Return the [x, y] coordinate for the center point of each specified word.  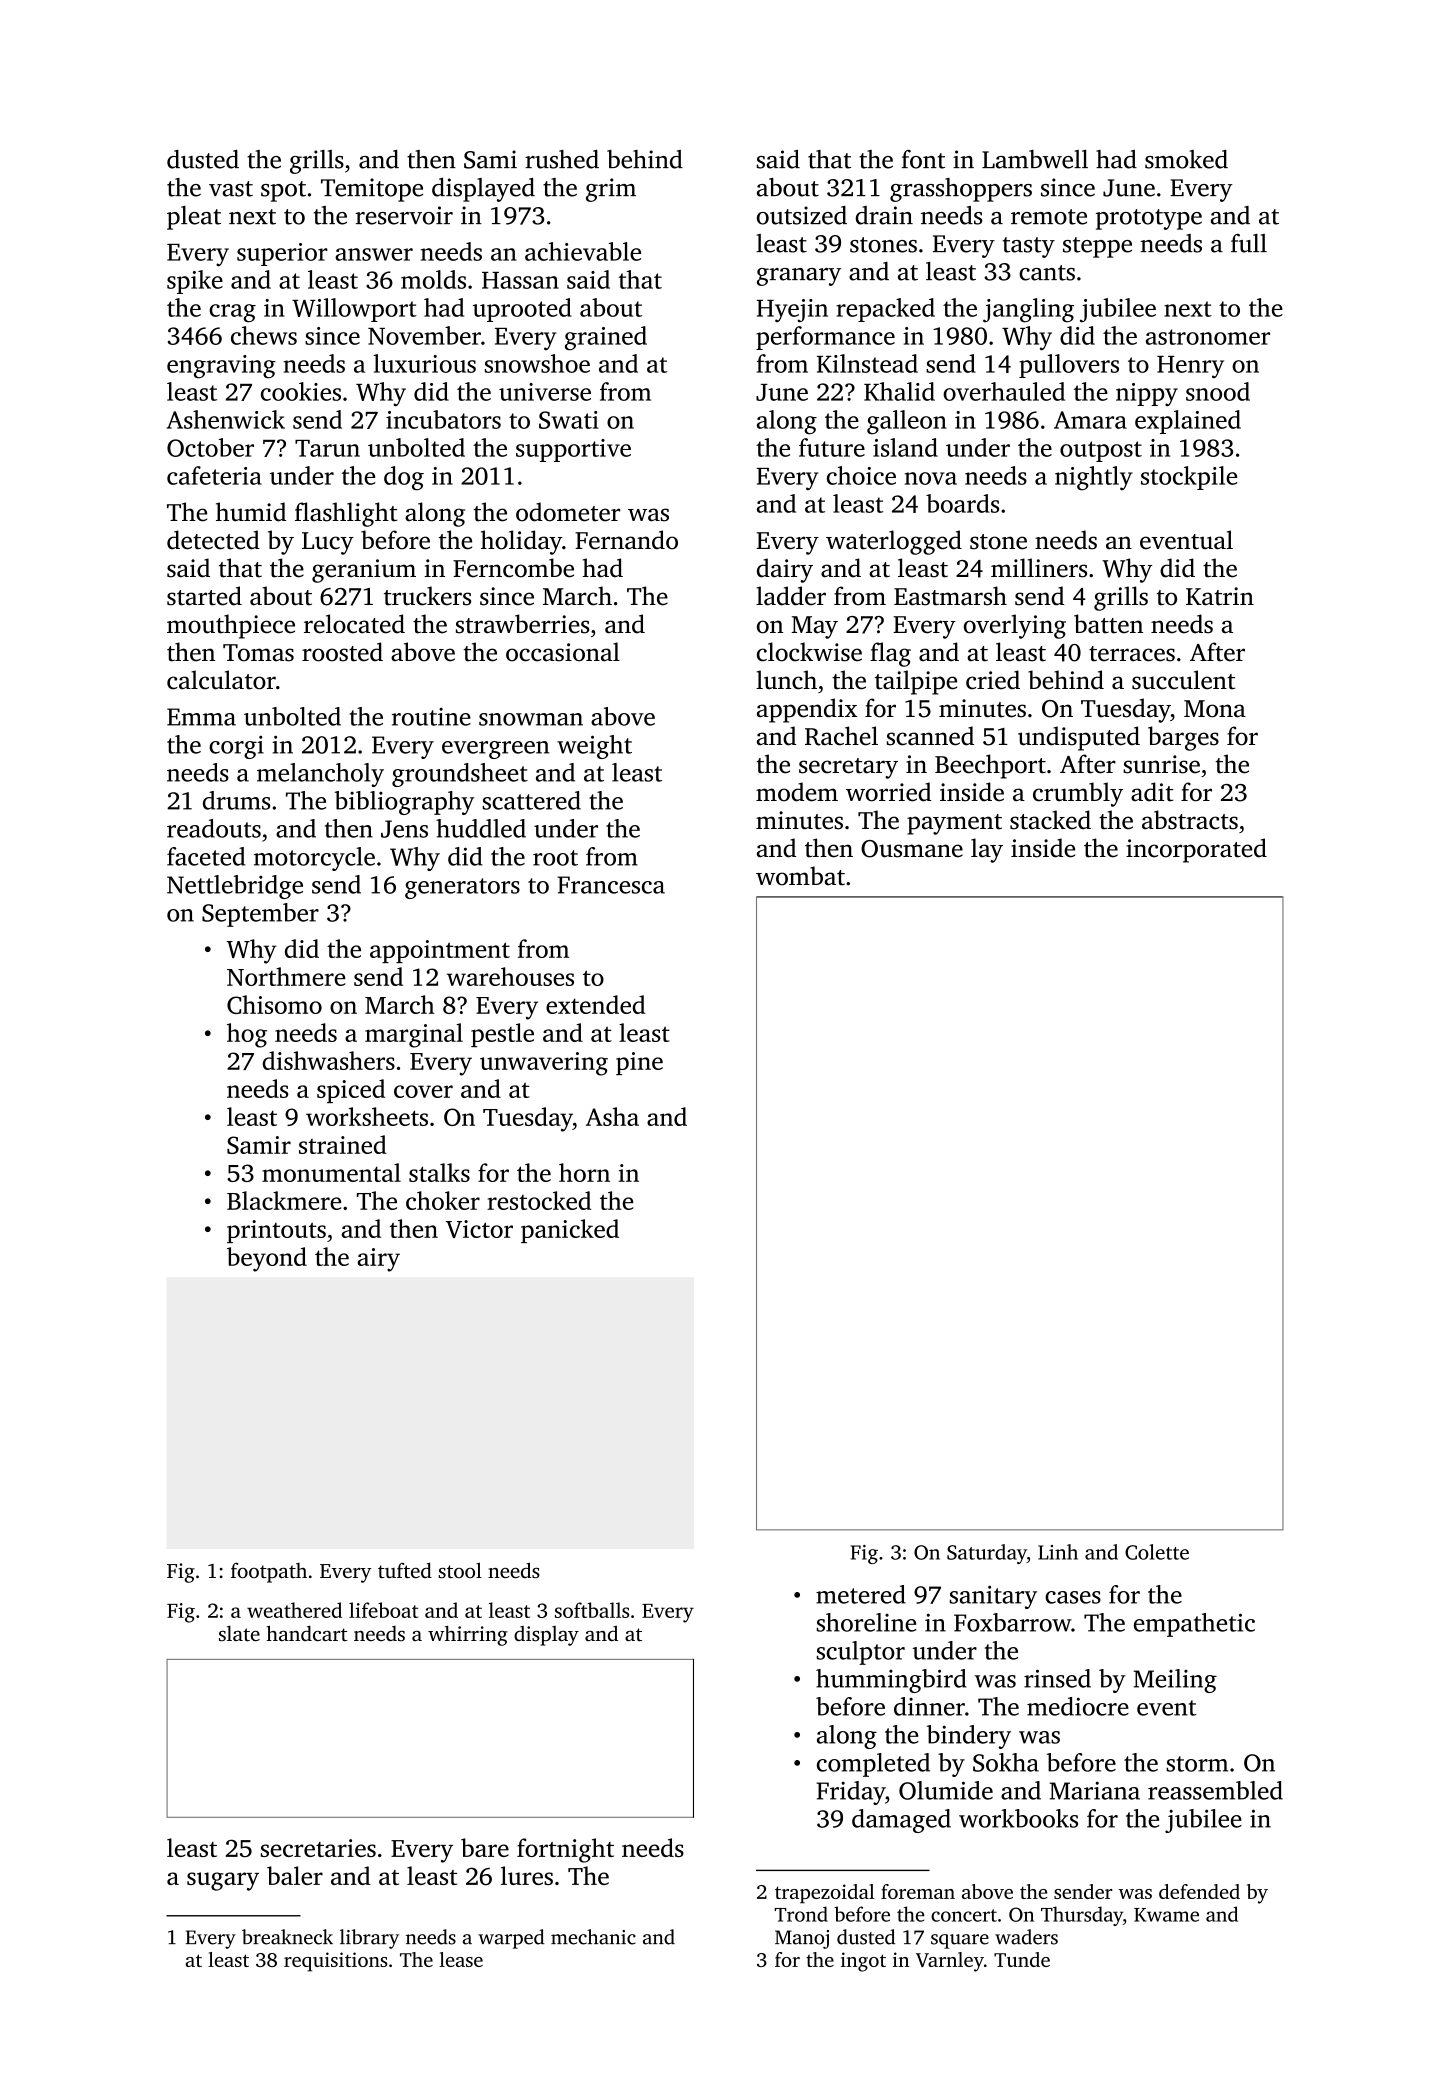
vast [231, 189]
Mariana [1095, 1790]
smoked [1186, 159]
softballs [592, 1610]
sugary [223, 1881]
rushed [562, 159]
